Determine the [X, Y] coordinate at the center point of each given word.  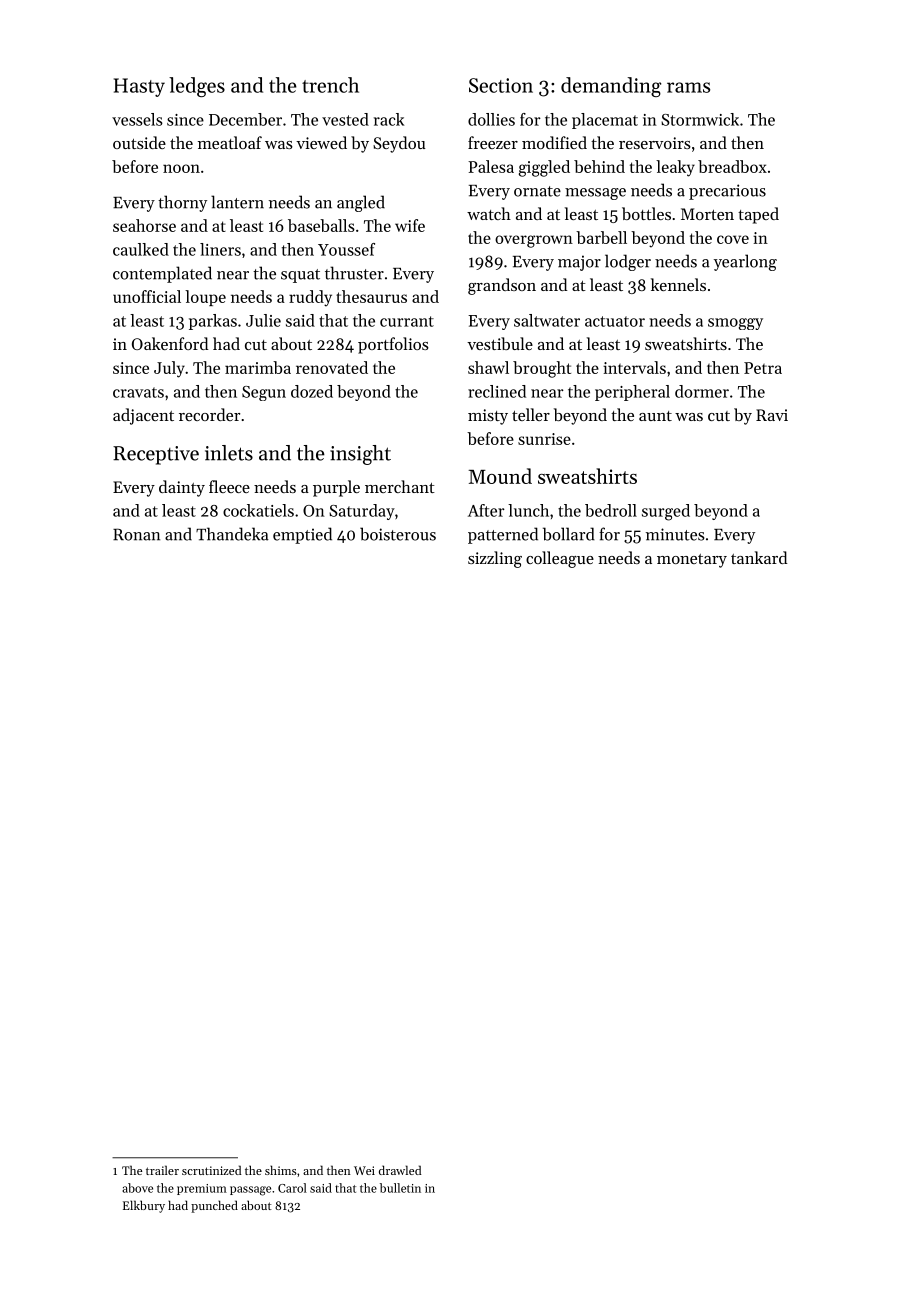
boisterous [398, 534]
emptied [302, 535]
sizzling [495, 559]
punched [214, 1206]
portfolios [393, 345]
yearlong [745, 262]
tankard [759, 557]
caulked [141, 249]
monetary [692, 561]
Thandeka [232, 534]
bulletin [400, 1188]
